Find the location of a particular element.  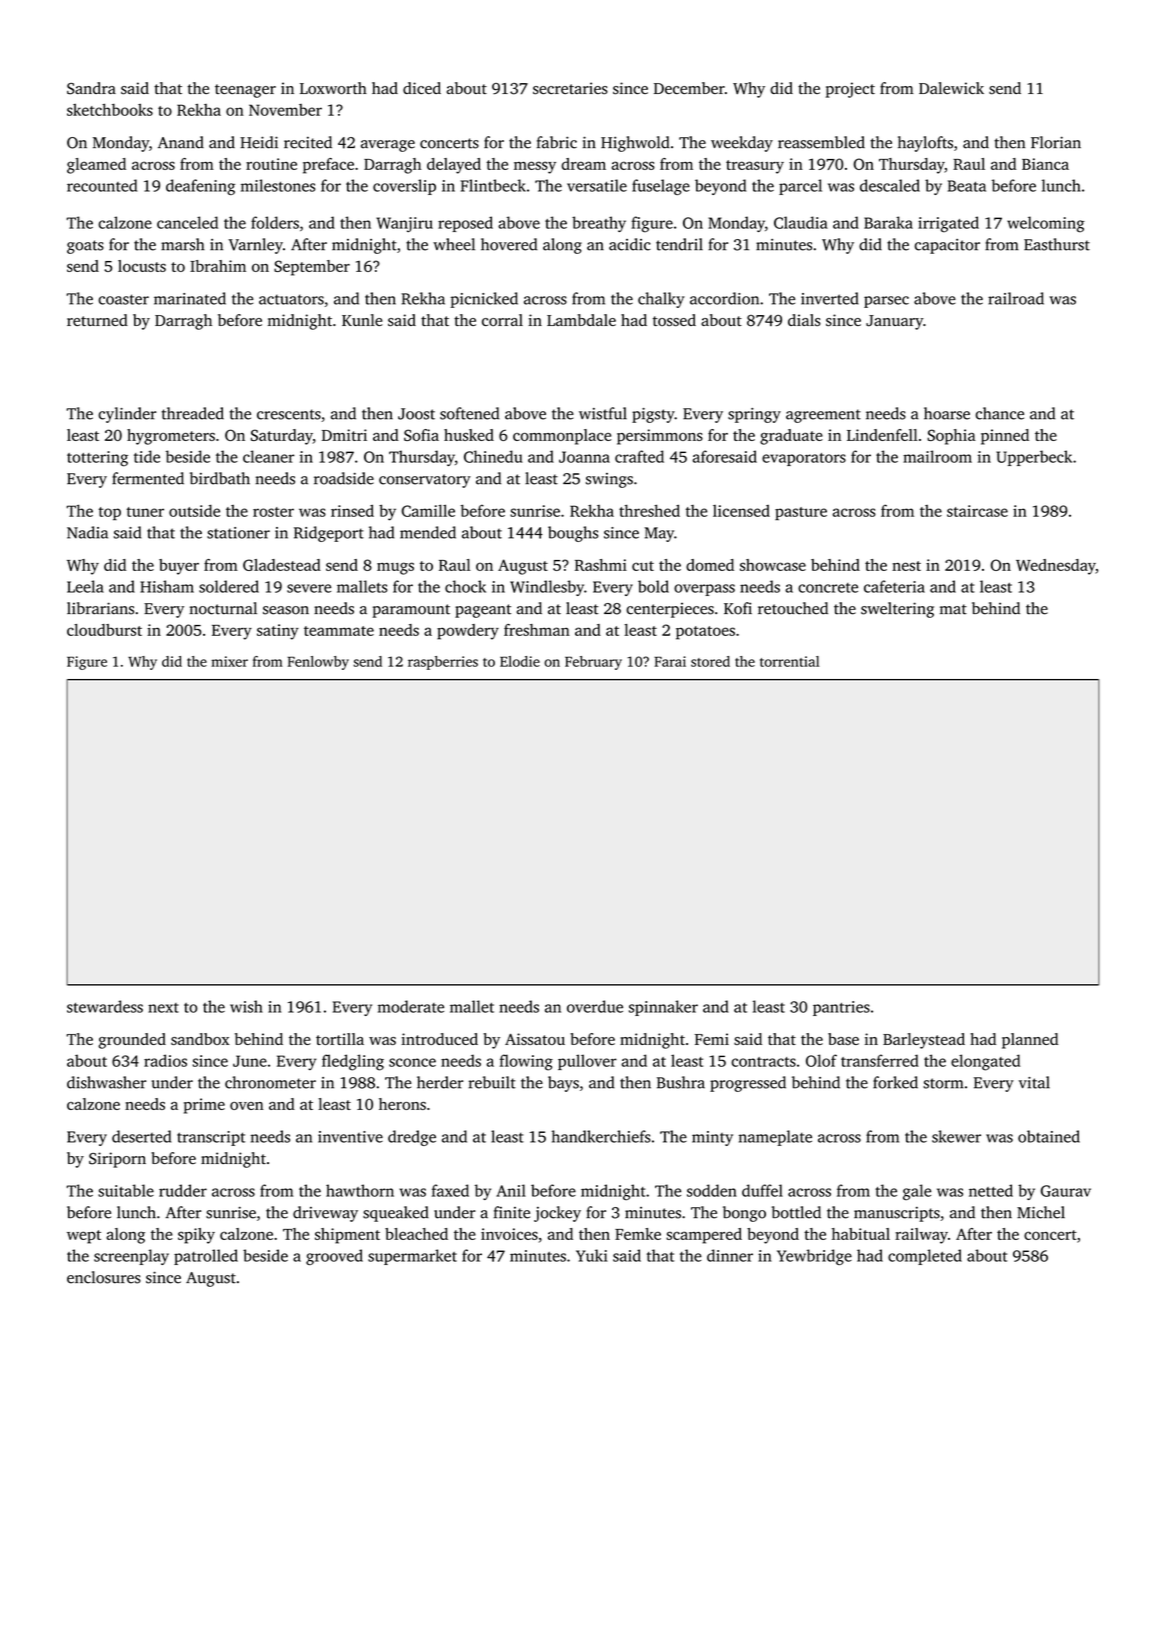

Hisham is located at coordinates (167, 586).
